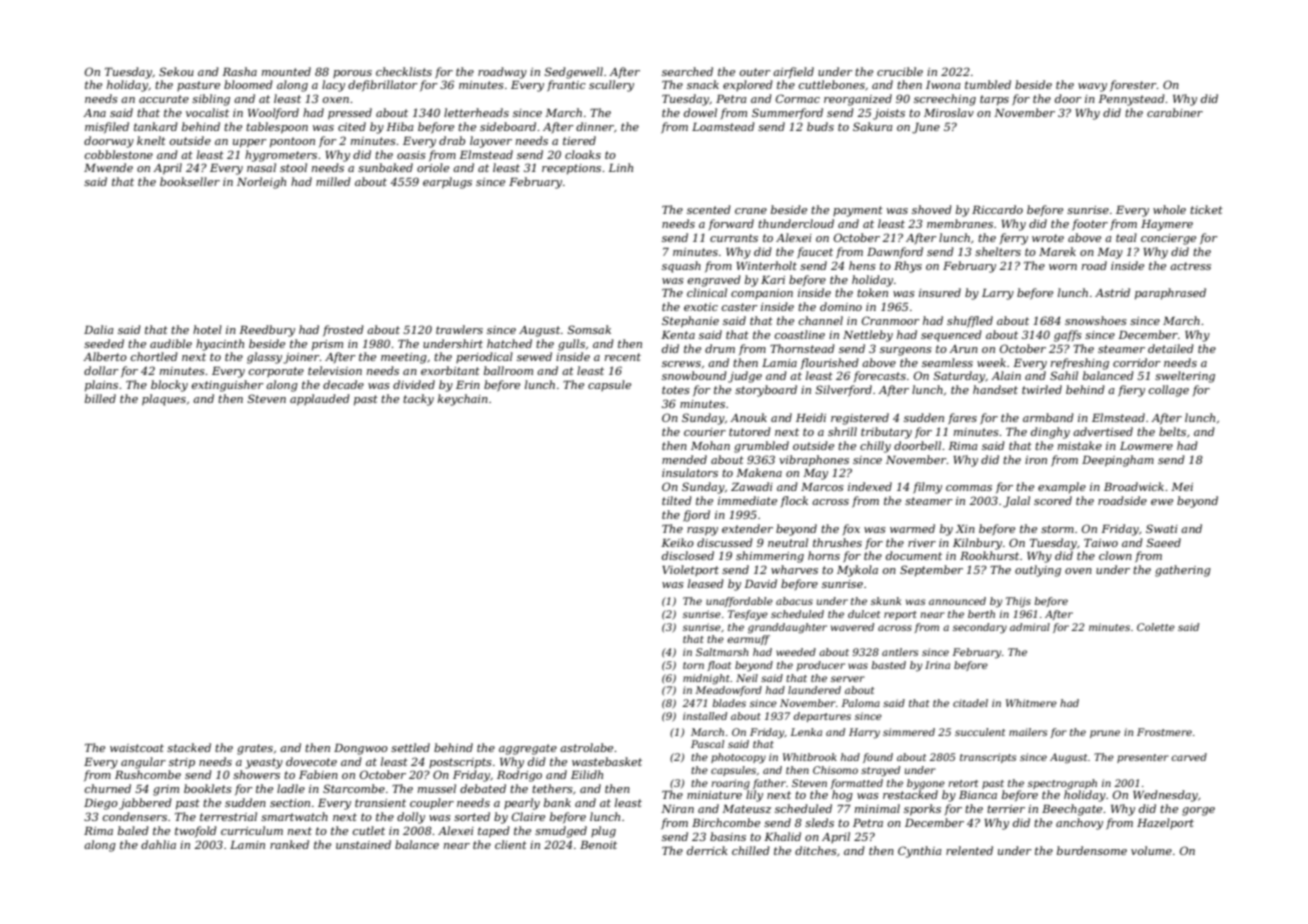 This screenshot has height=924, width=1308. I want to click on frantic, so click(566, 86).
